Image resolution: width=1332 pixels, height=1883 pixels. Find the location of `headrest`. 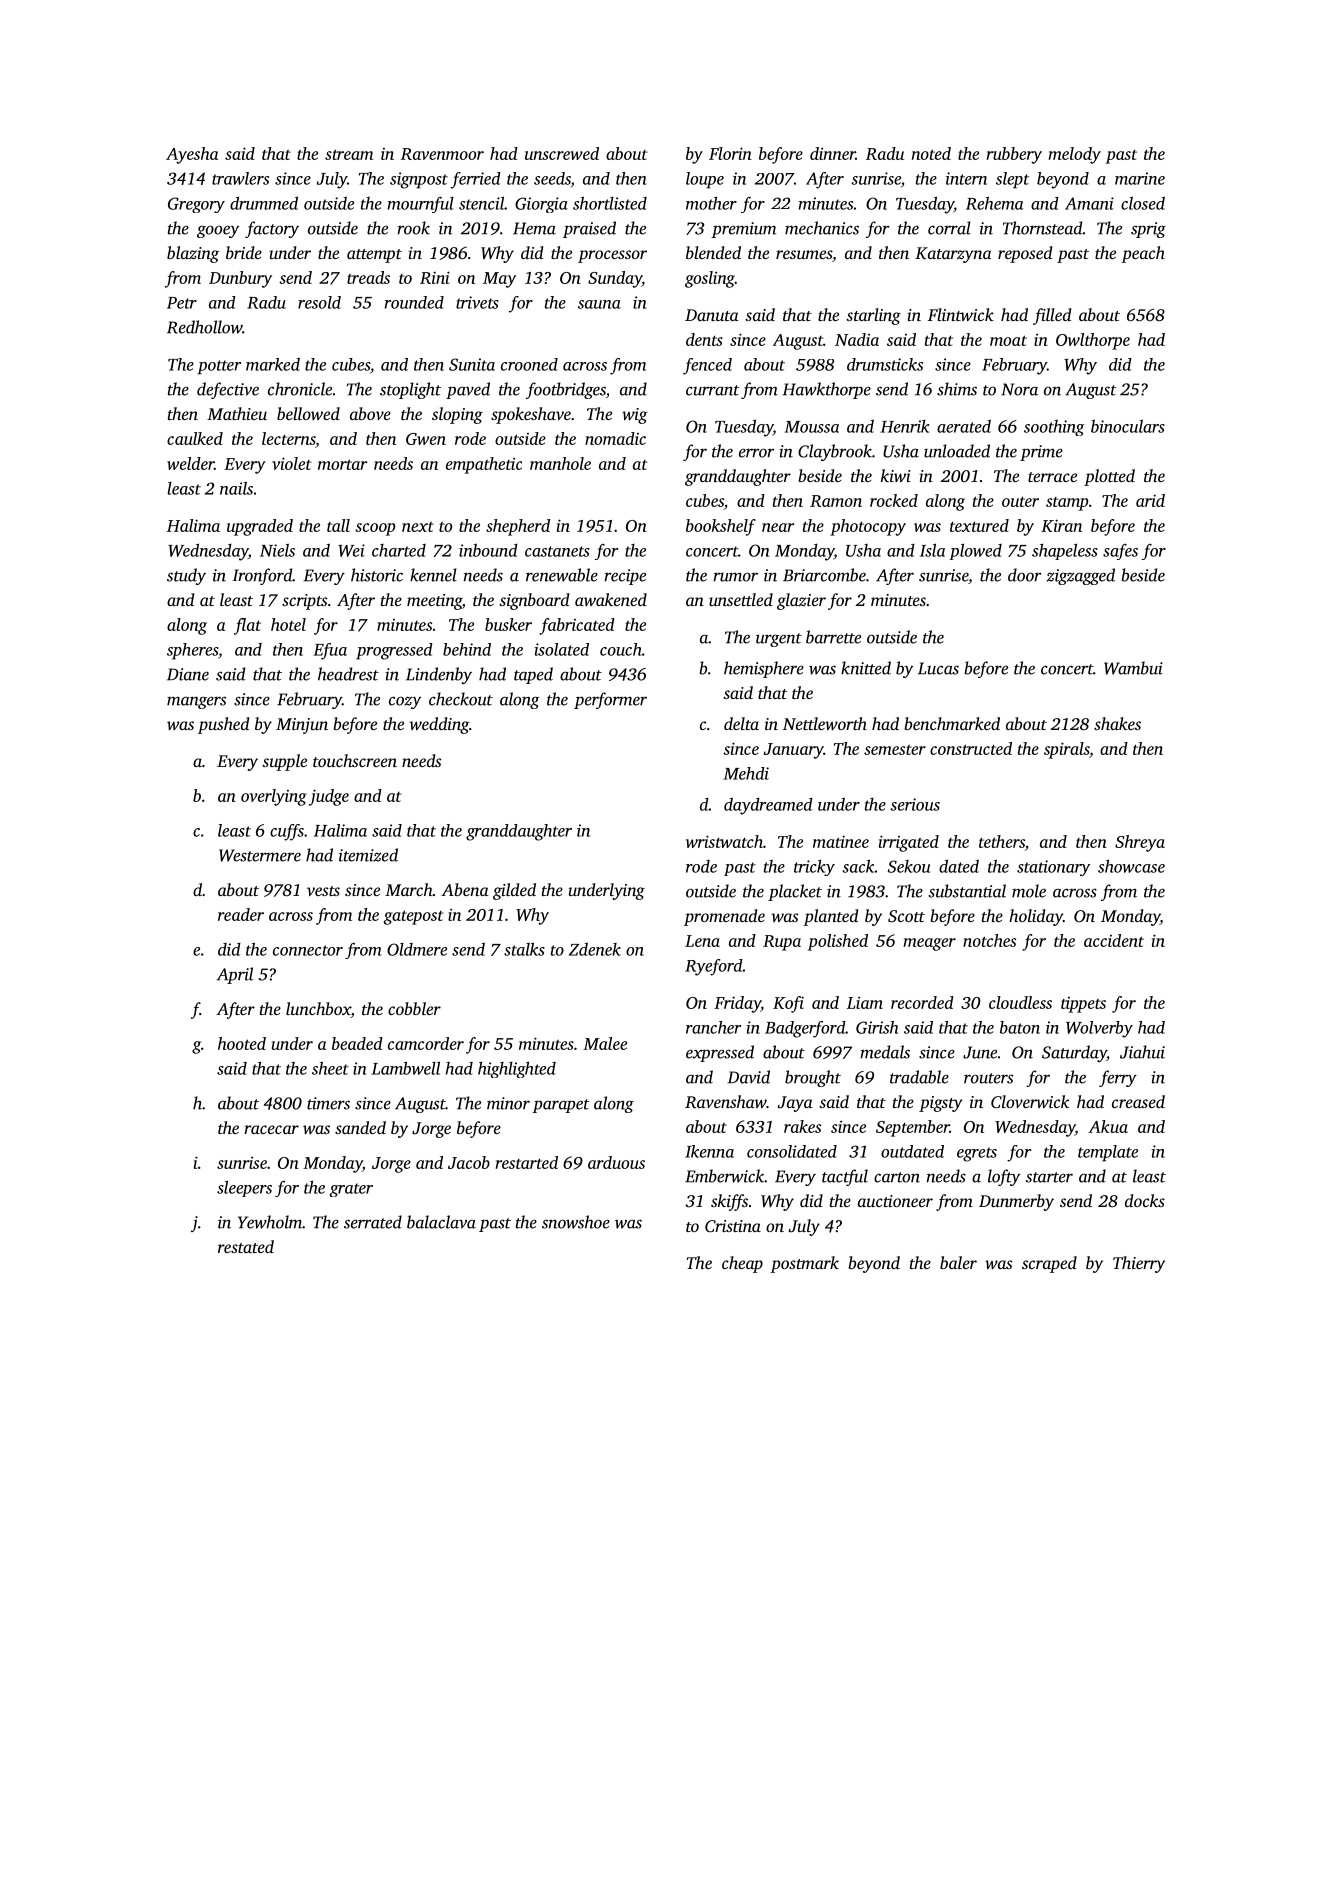

headrest is located at coordinates (348, 674).
